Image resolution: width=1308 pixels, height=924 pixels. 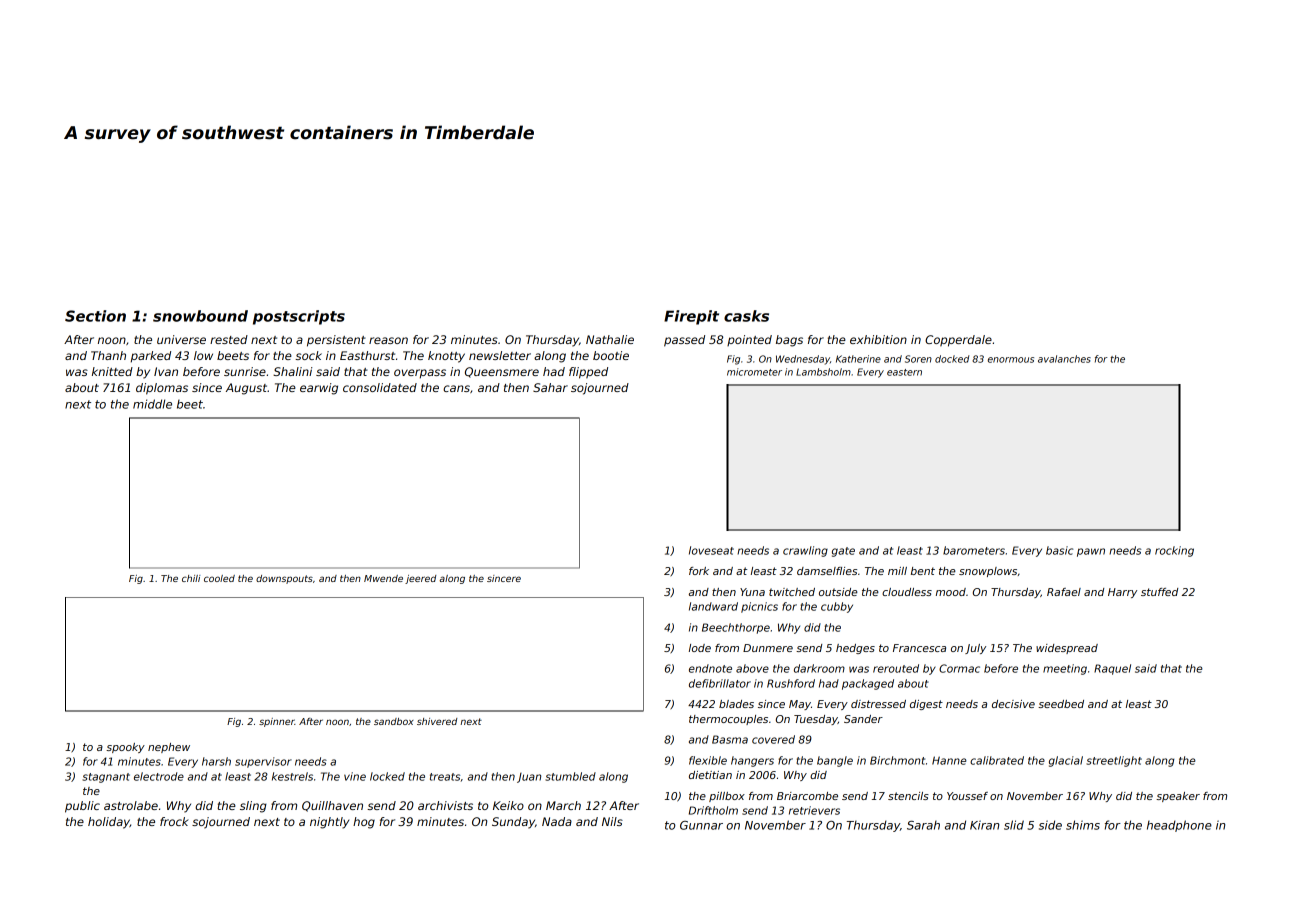 I want to click on Firepit, so click(x=691, y=317).
